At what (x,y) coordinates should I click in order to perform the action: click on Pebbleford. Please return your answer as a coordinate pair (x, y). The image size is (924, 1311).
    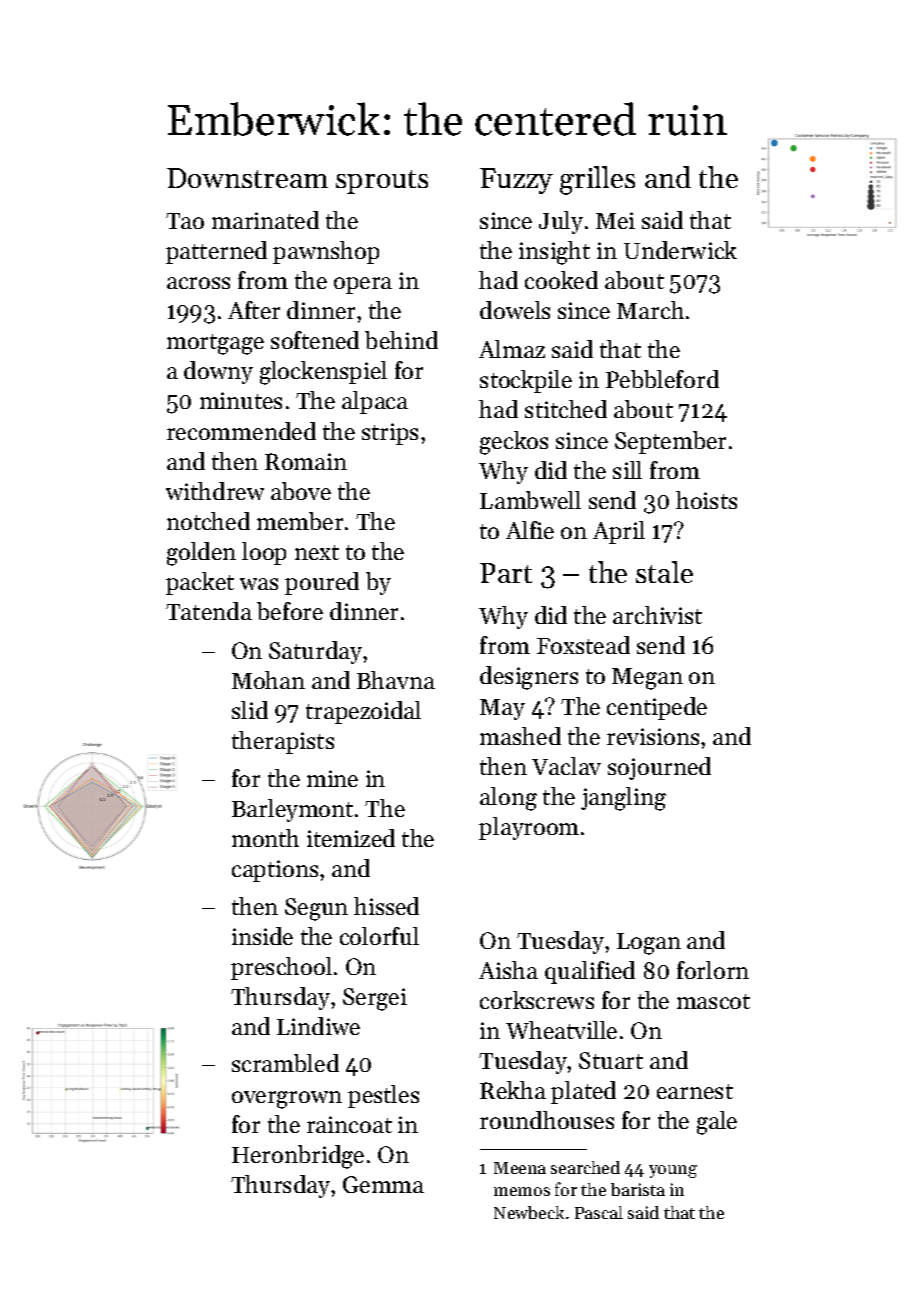
    Looking at the image, I should click on (662, 379).
